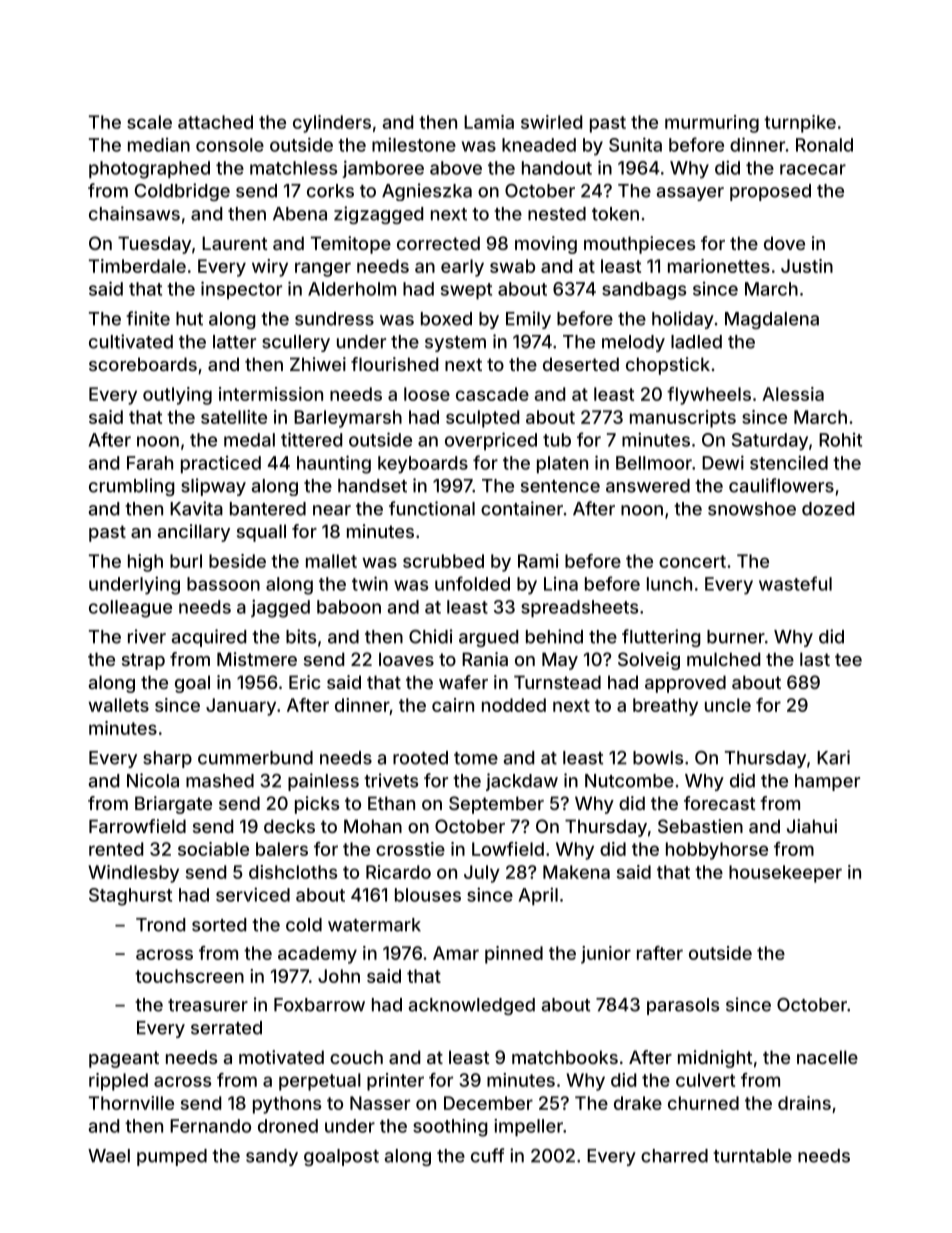 This screenshot has width=952, height=1233. I want to click on murmuring, so click(712, 124).
